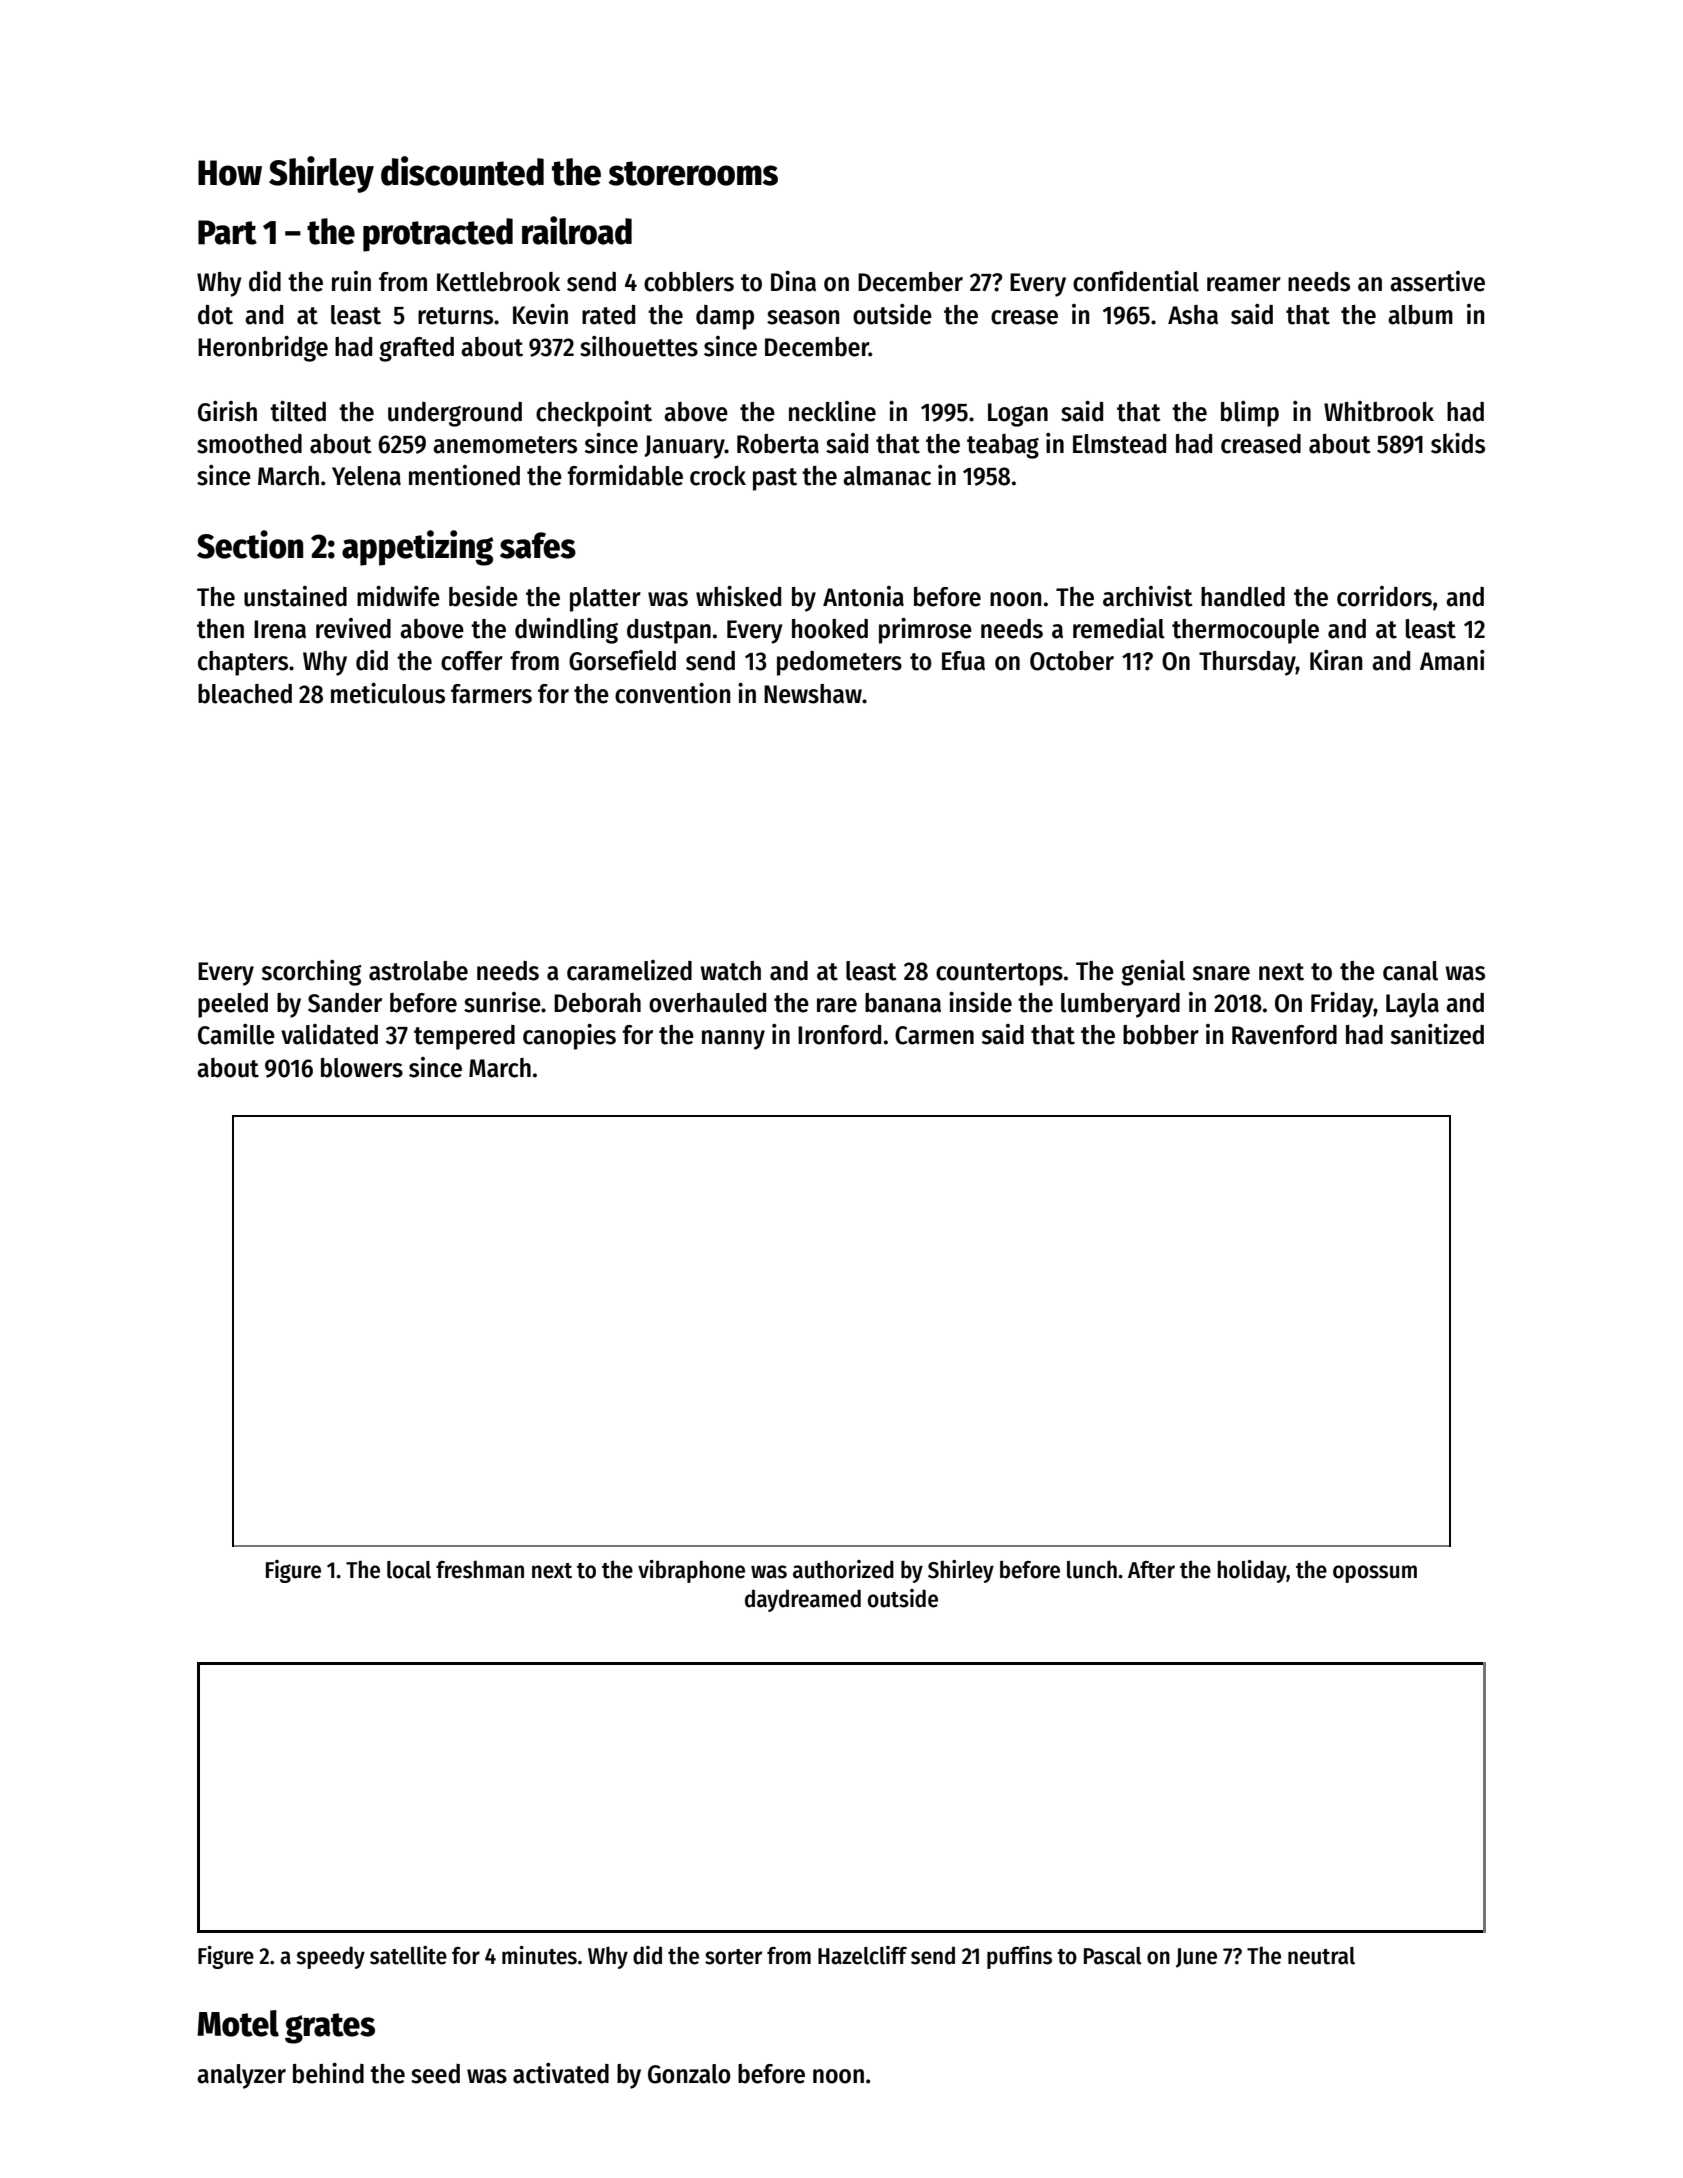  I want to click on Ravenford, so click(1284, 1035).
